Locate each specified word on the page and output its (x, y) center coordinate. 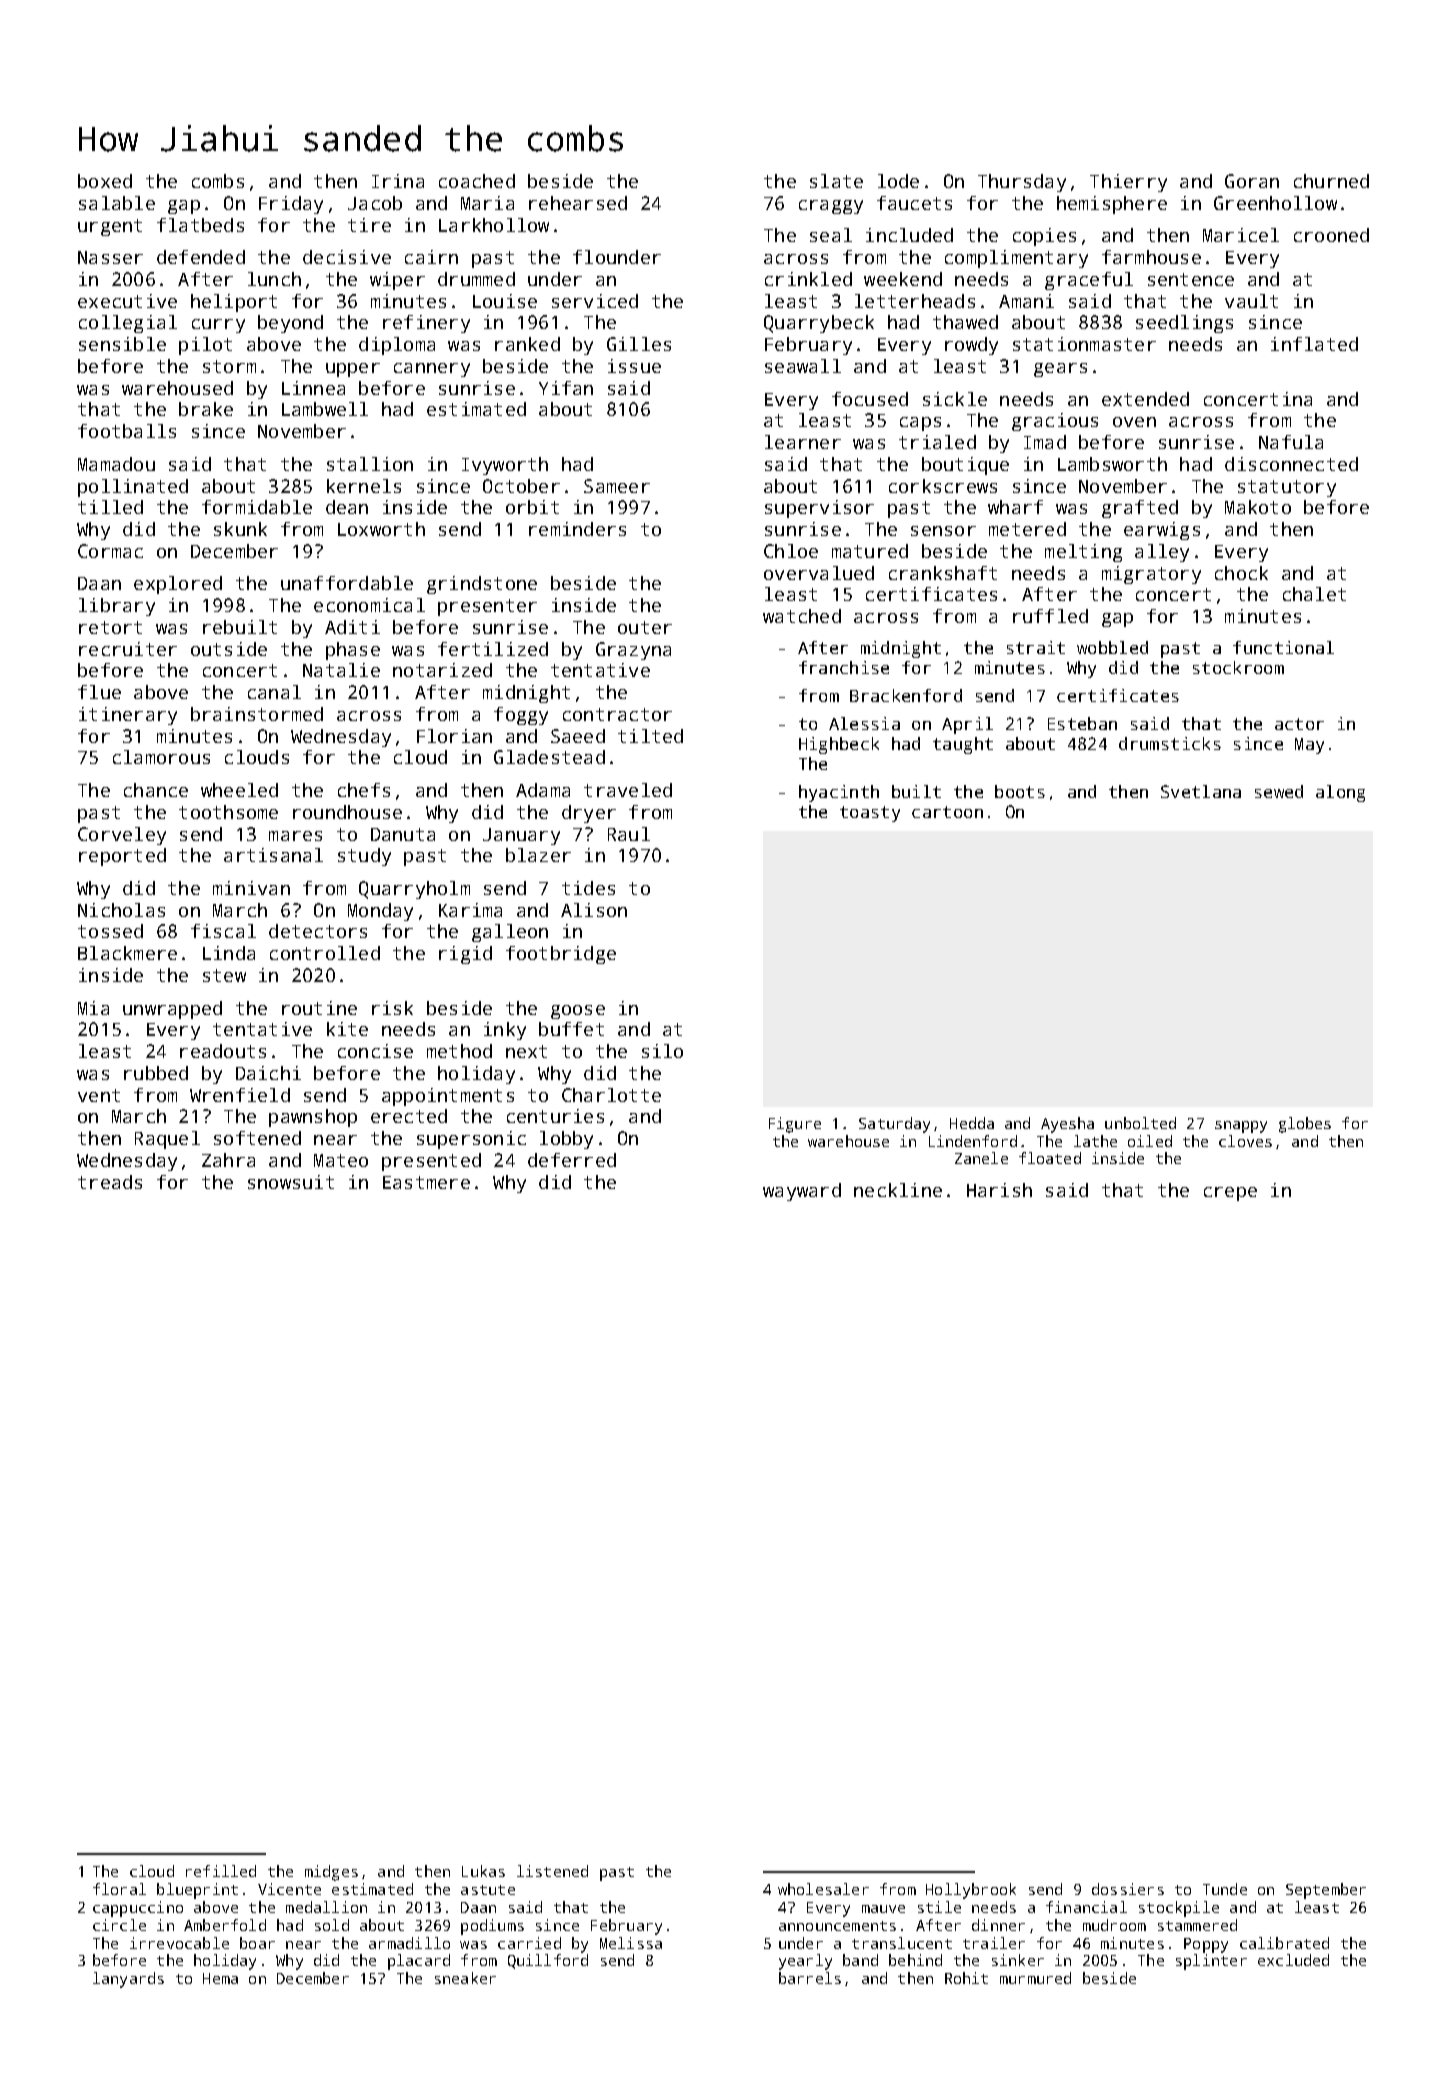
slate (836, 181)
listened (552, 1871)
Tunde (1225, 1889)
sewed (1279, 791)
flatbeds (200, 225)
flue (99, 692)
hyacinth (839, 793)
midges (331, 1873)
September (1326, 1891)
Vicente (289, 1889)
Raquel (167, 1140)
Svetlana (1201, 791)
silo (662, 1051)
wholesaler (823, 1889)
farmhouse (1151, 257)
